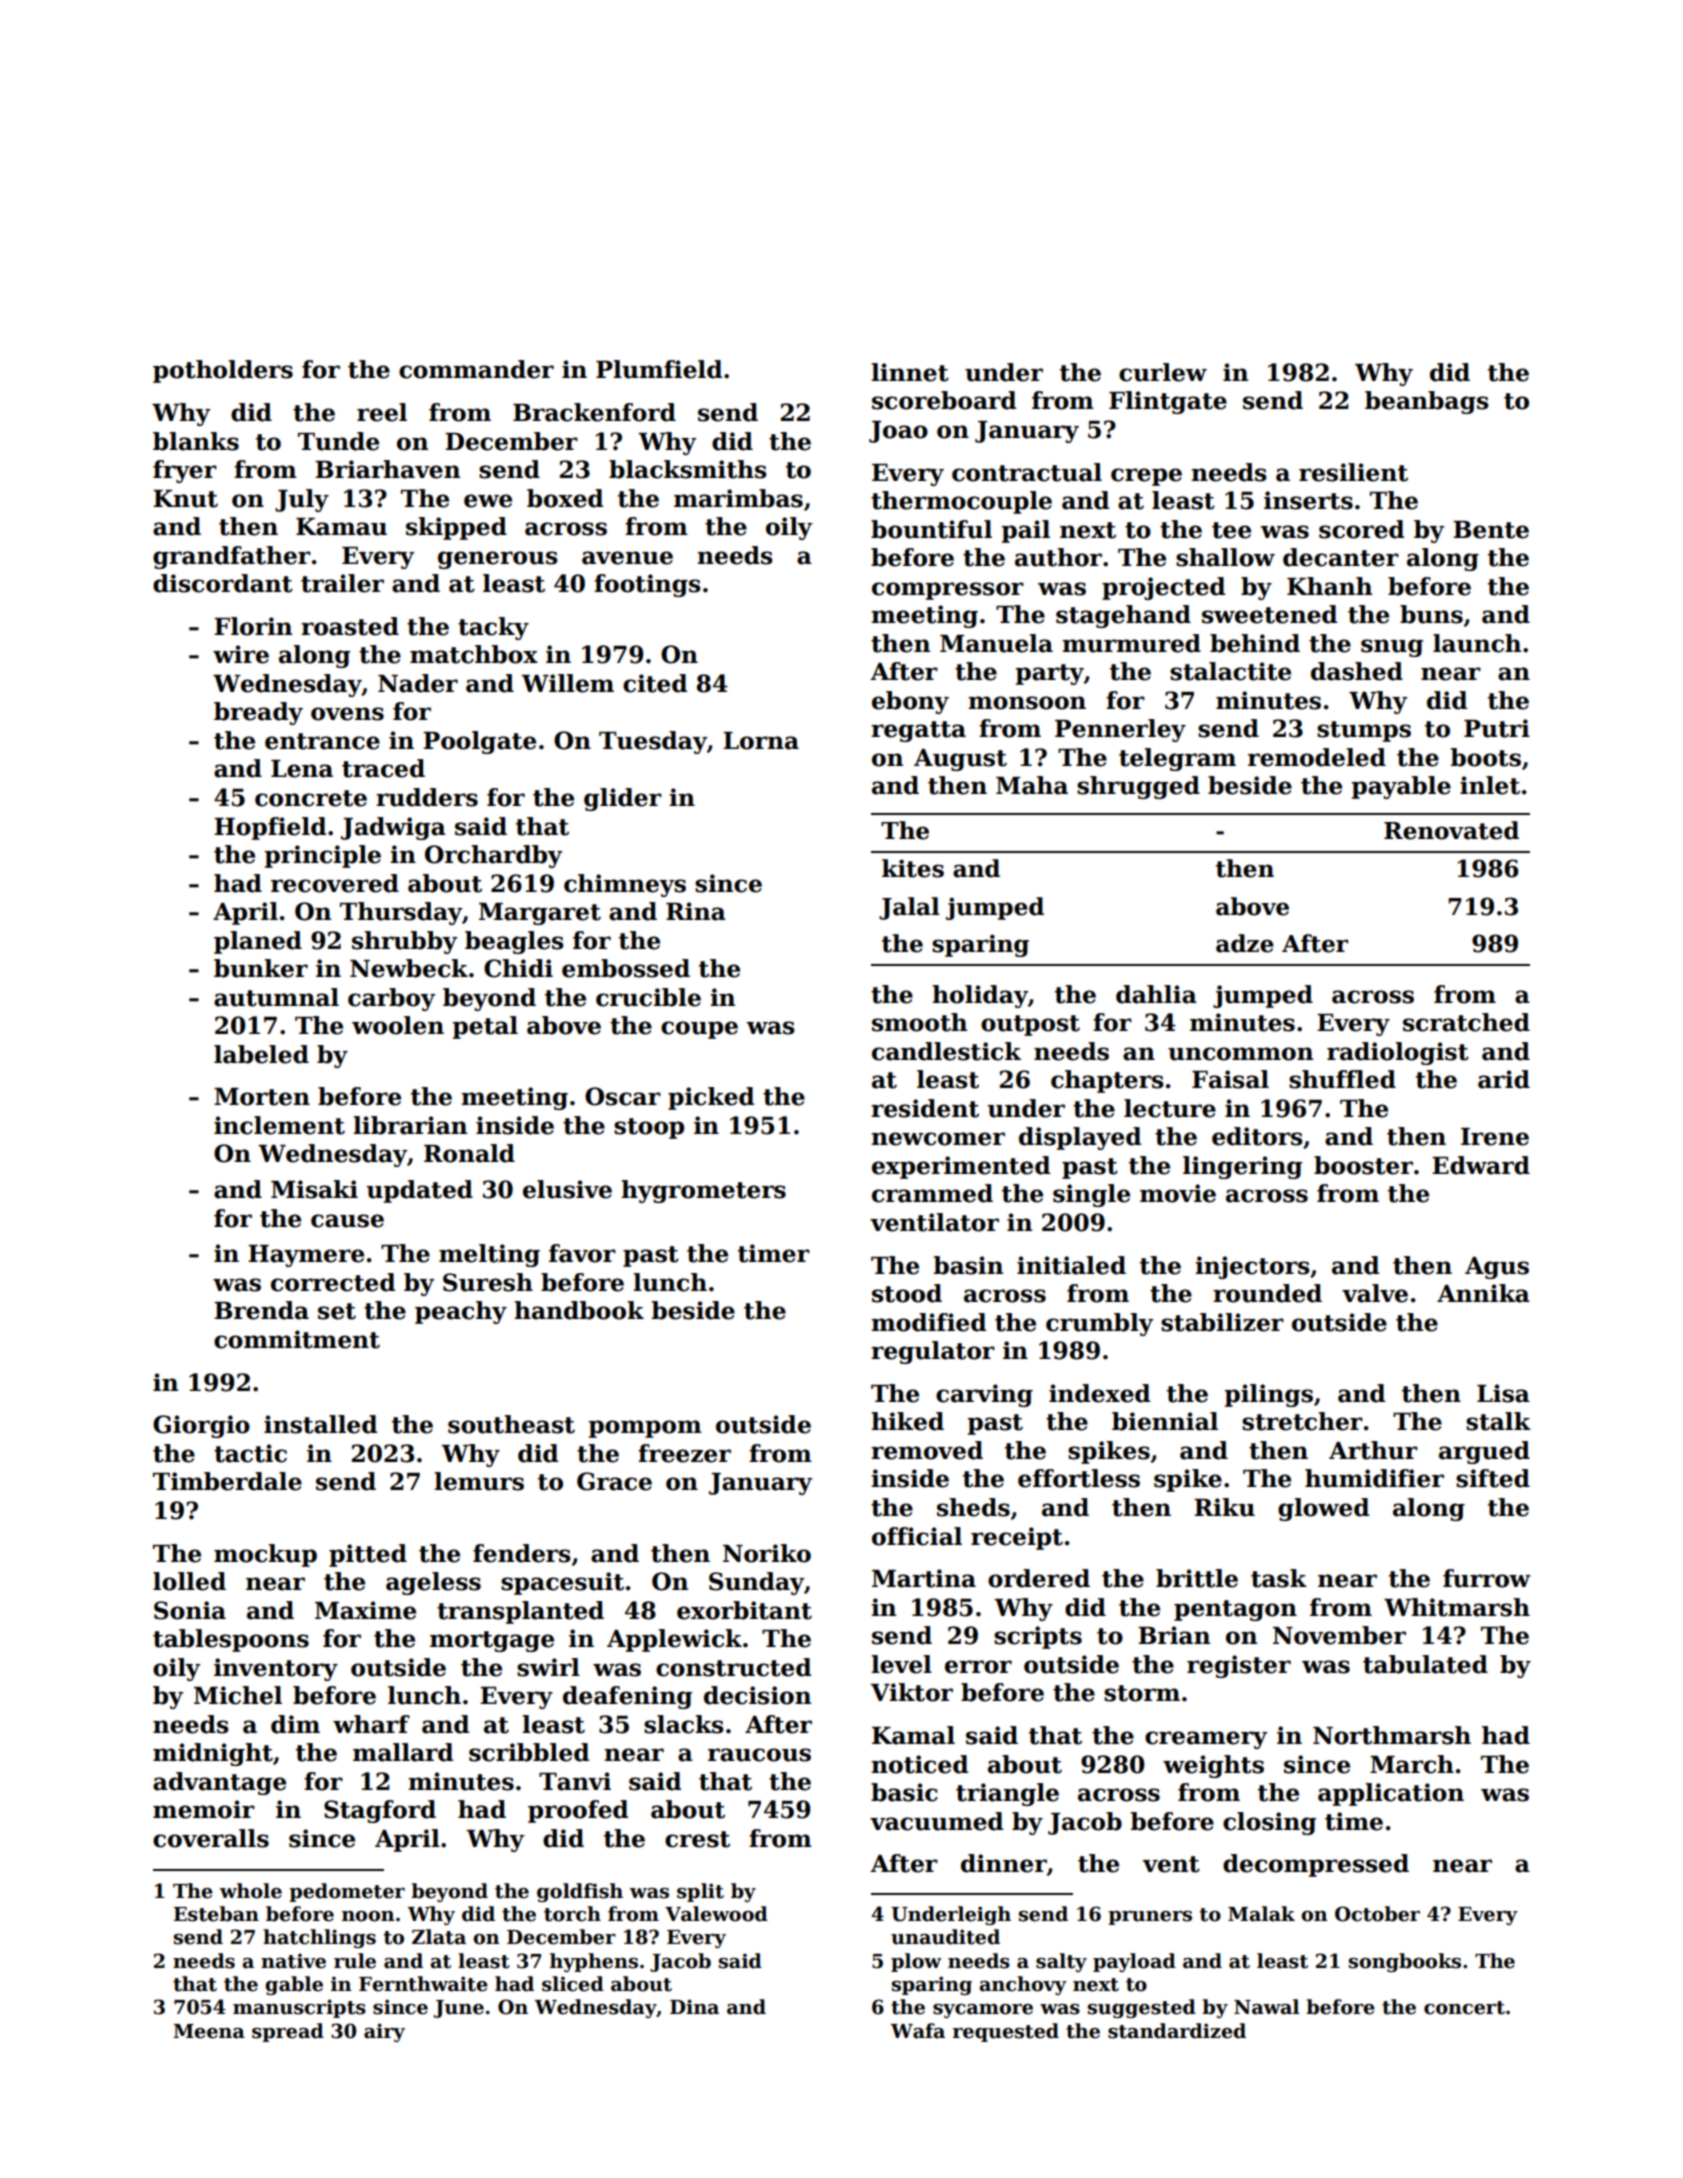 The height and width of the screenshot is (2178, 1683). What do you see at coordinates (489, 1255) in the screenshot?
I see `melting` at bounding box center [489, 1255].
